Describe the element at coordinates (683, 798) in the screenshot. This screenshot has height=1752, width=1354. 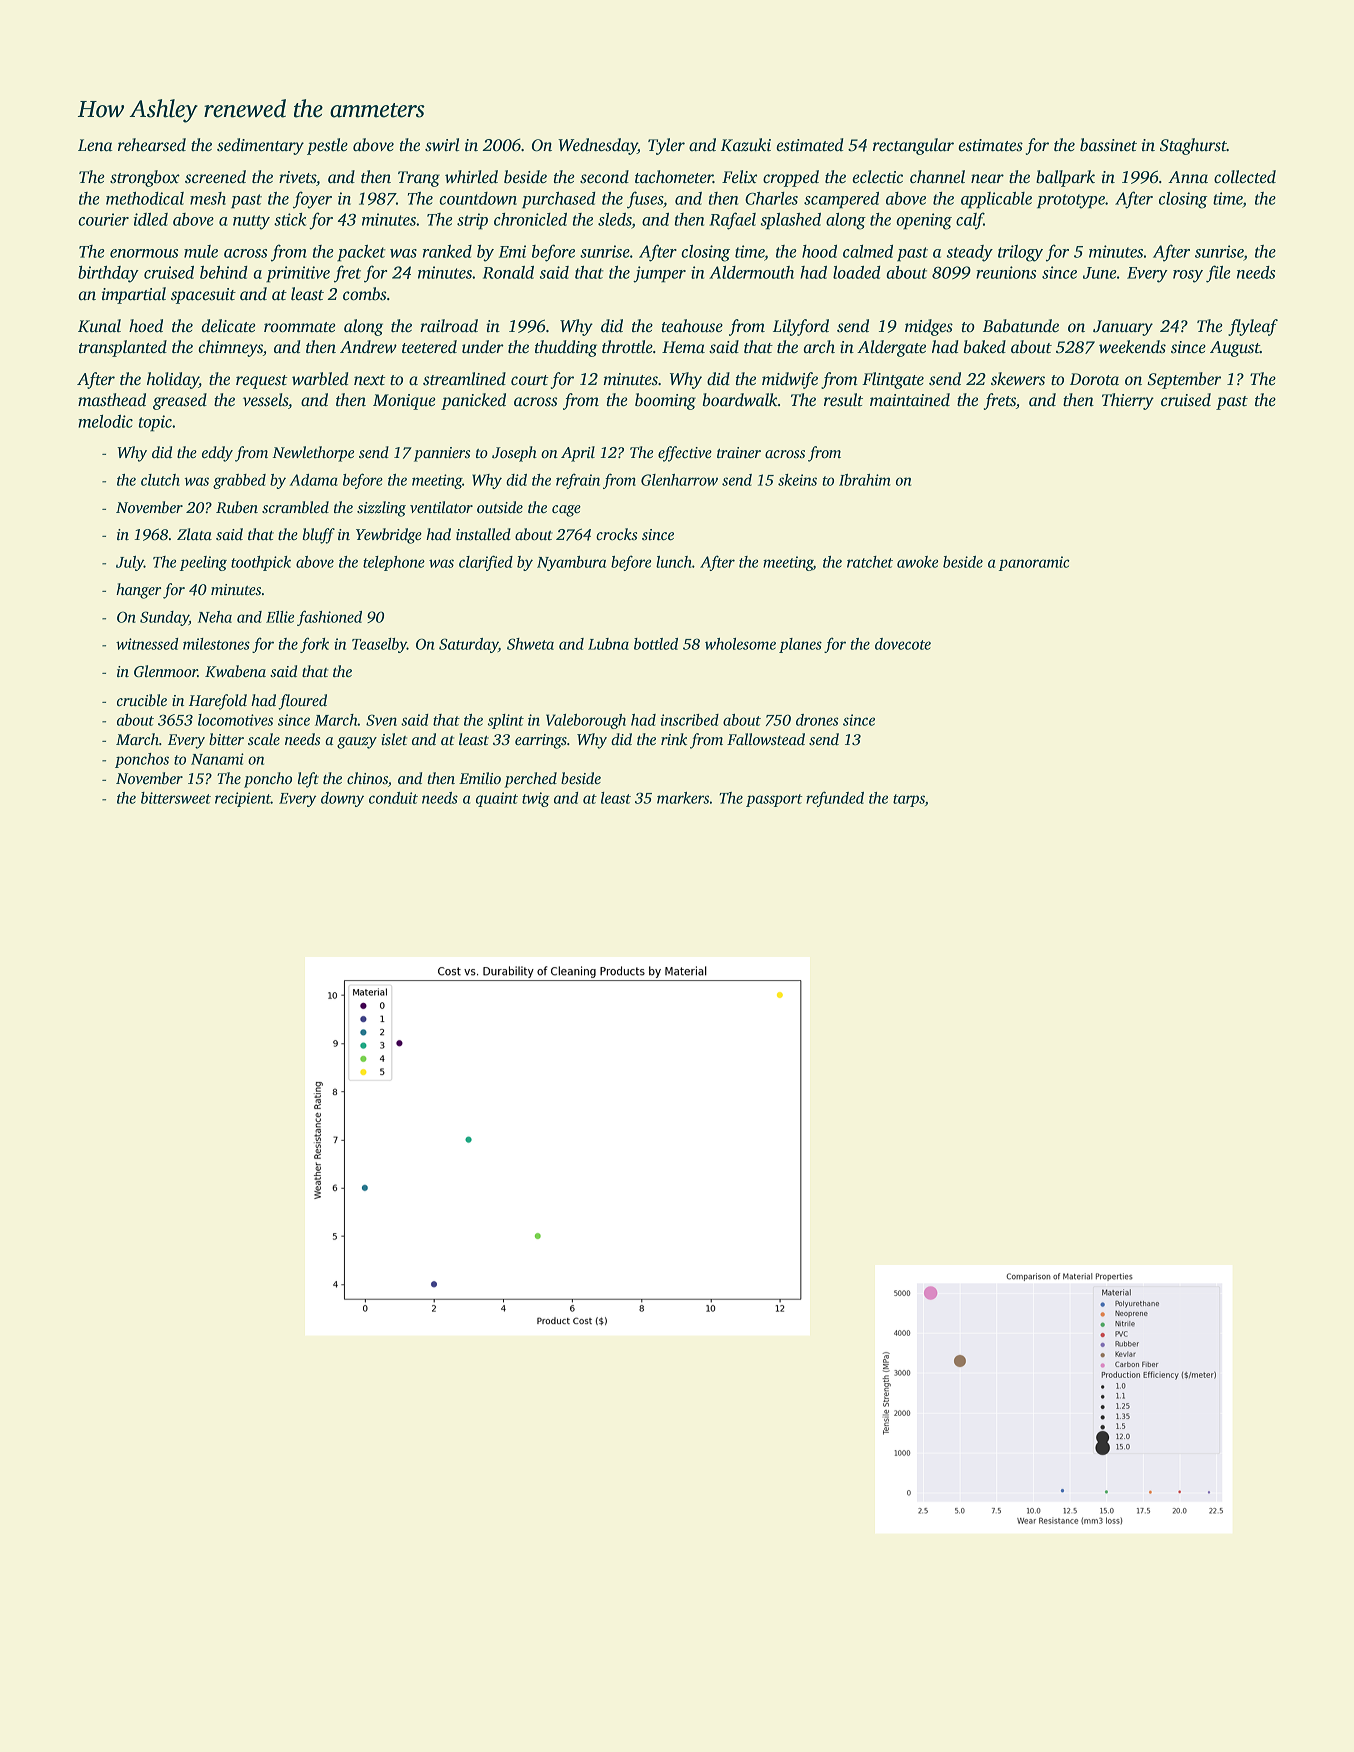
I see `markers` at that location.
